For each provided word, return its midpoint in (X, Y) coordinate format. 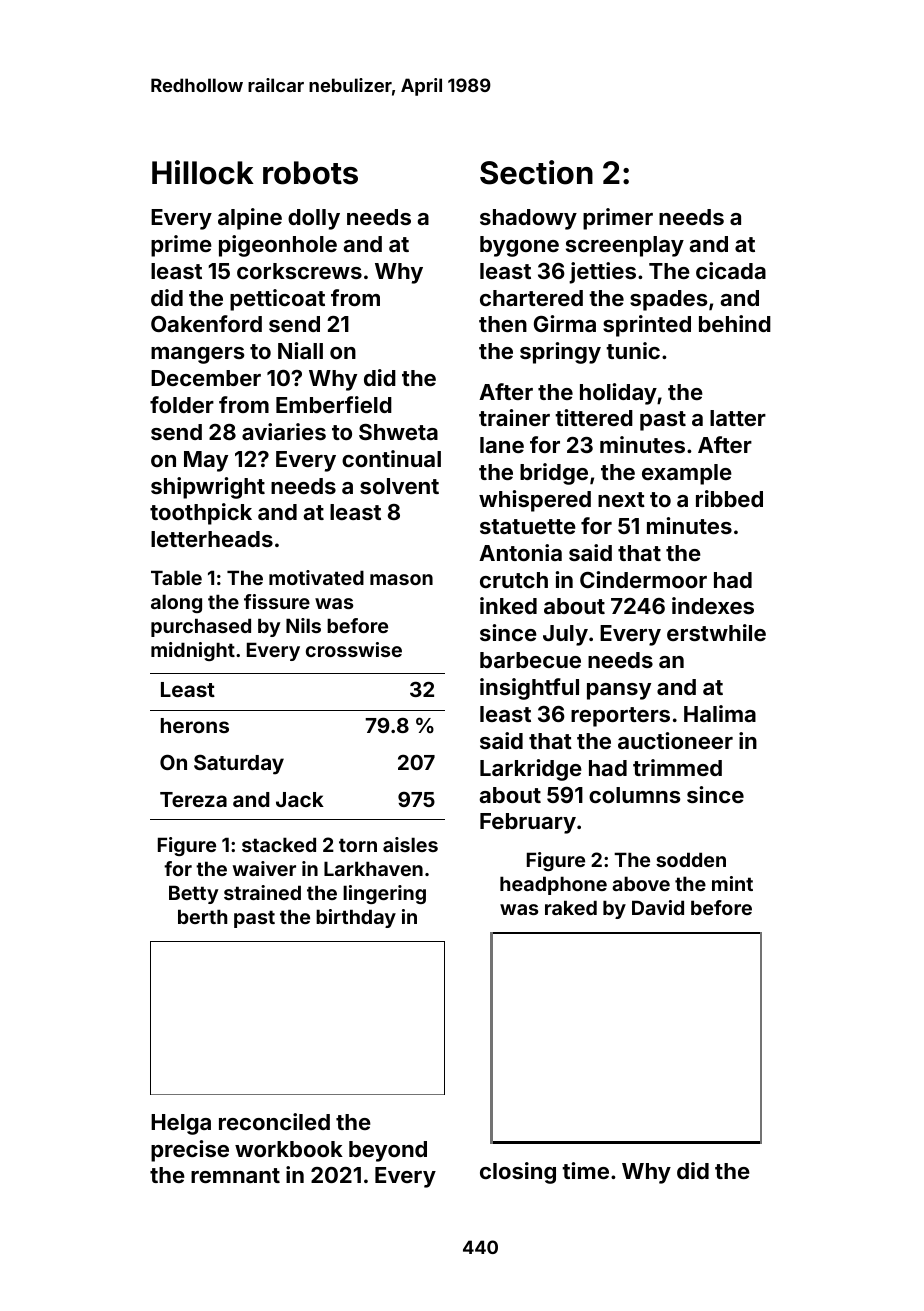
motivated (316, 577)
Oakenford (206, 323)
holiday (618, 394)
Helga (181, 1124)
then (503, 324)
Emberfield (334, 404)
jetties (602, 273)
